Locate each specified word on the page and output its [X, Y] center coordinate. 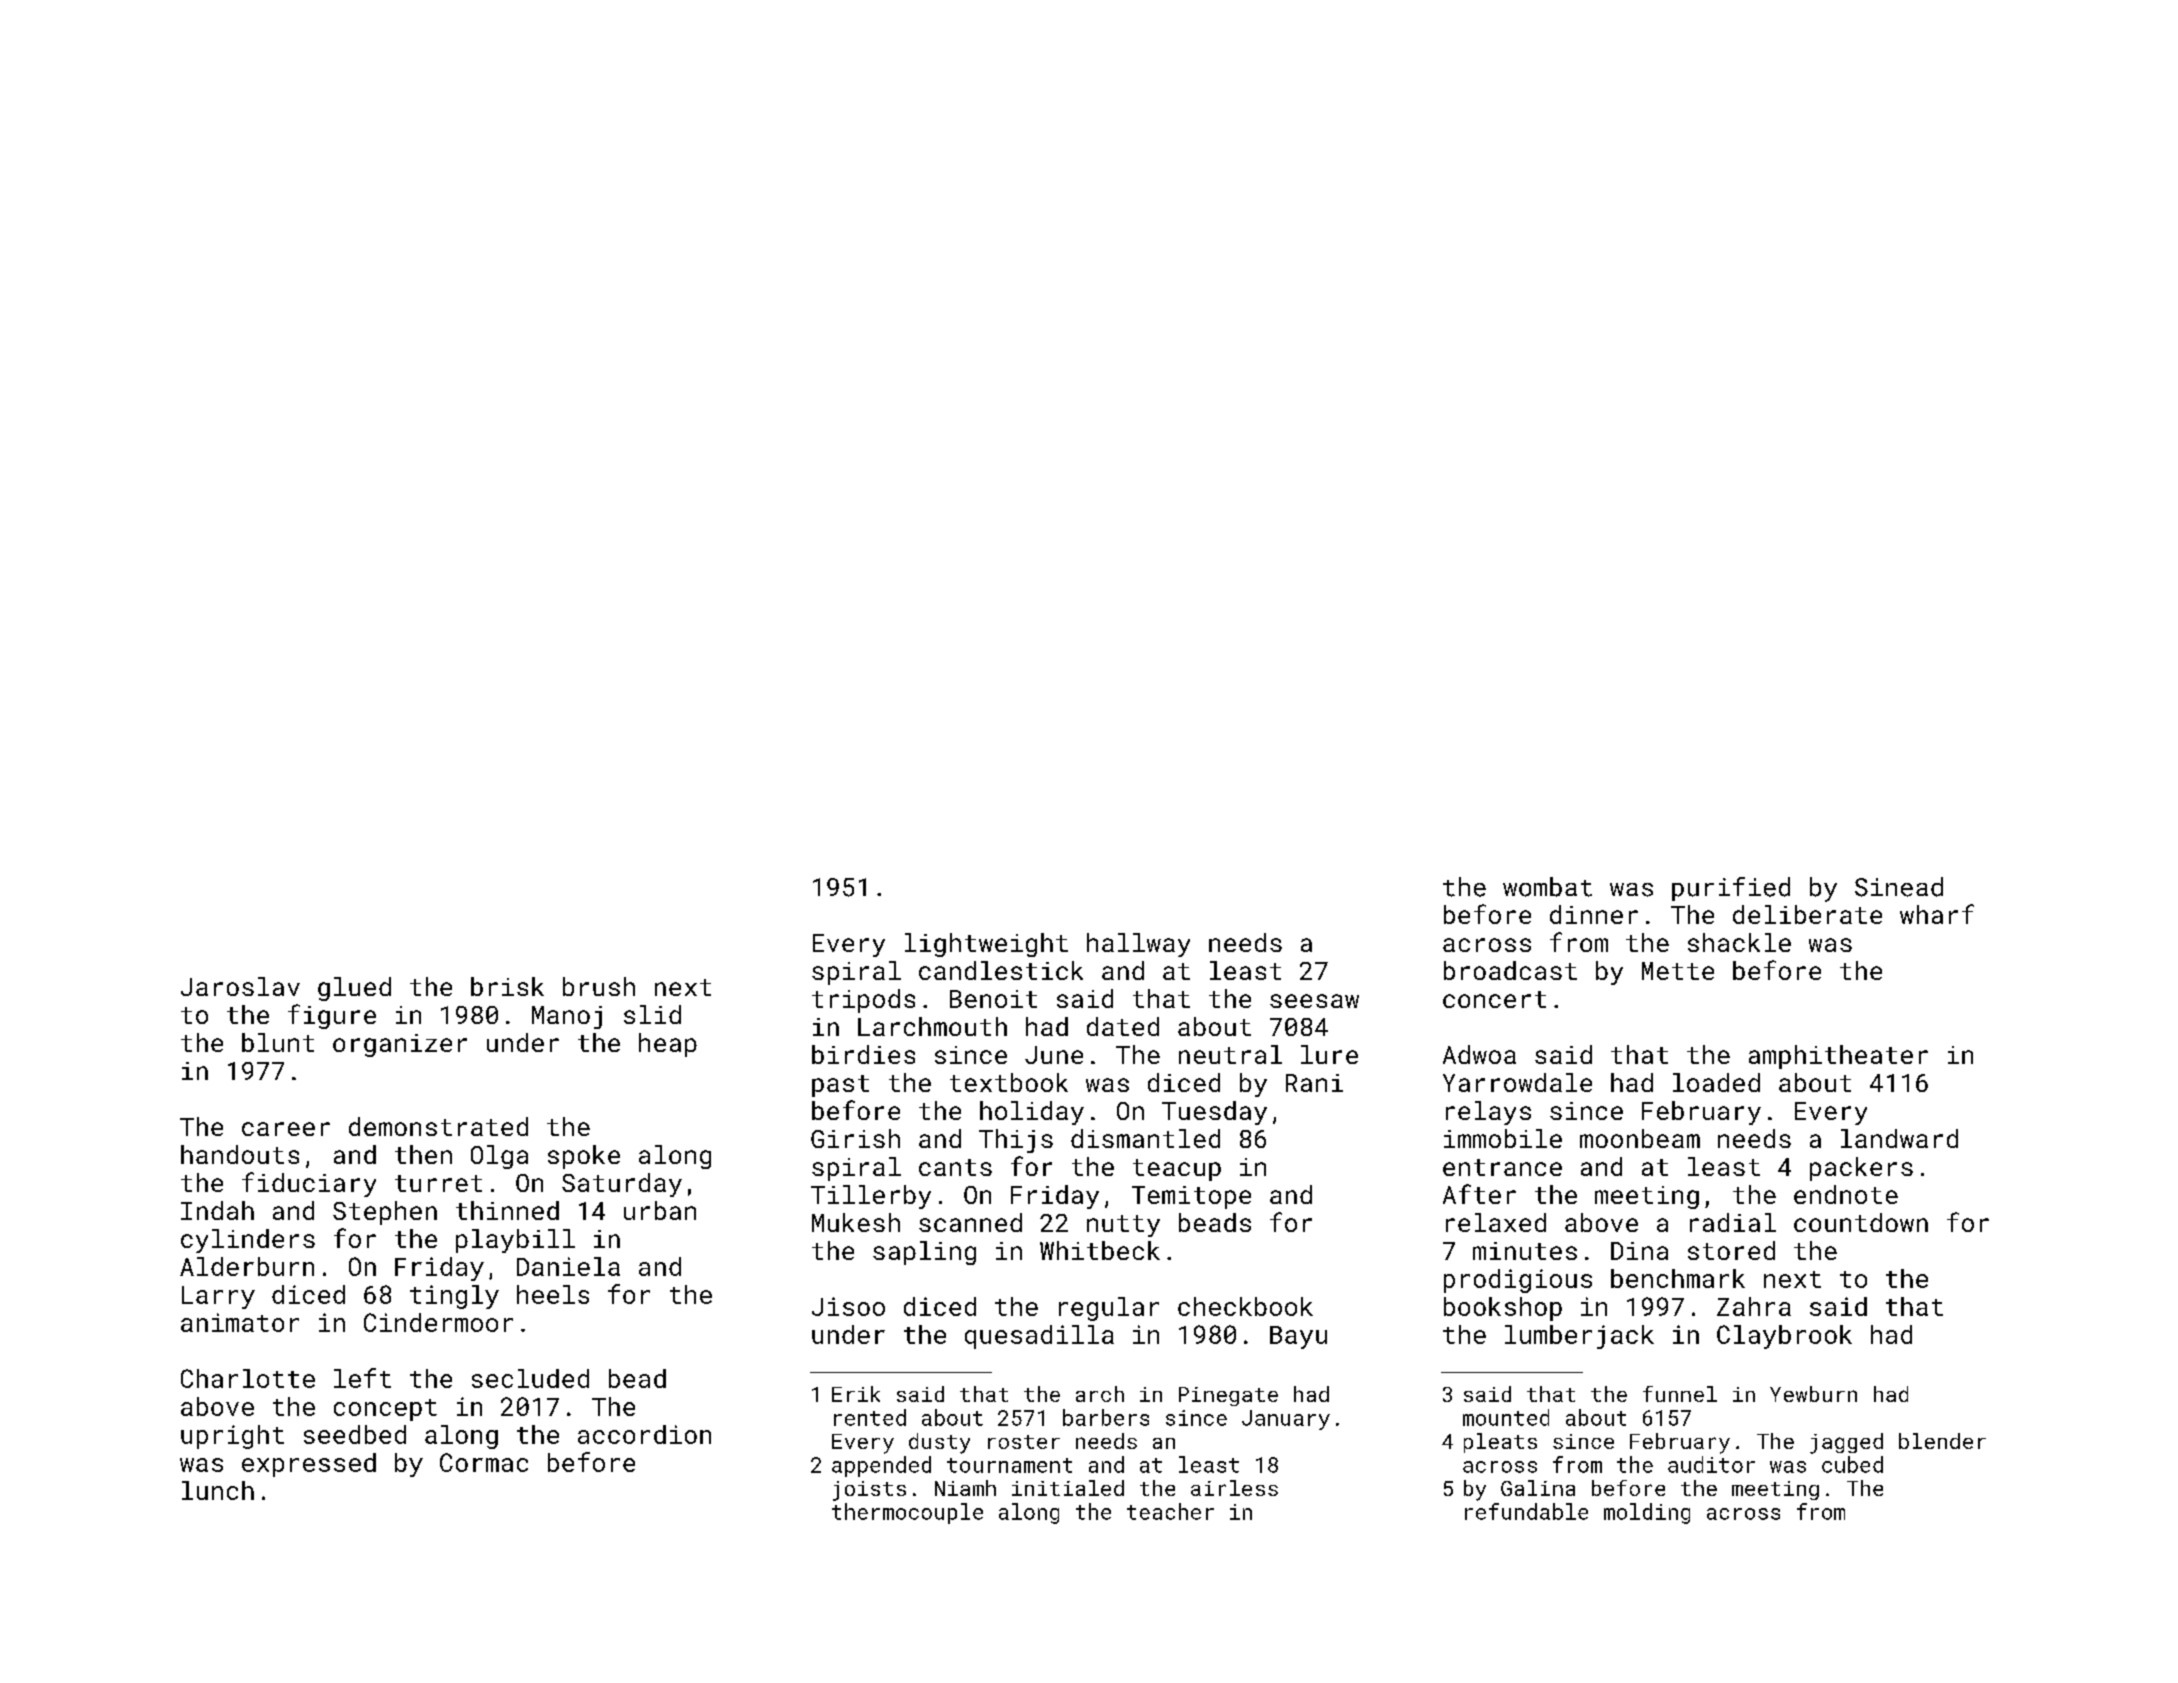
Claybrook [1784, 1337]
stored [1731, 1250]
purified [1731, 889]
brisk [507, 986]
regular [1109, 1309]
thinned [507, 1210]
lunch [218, 1490]
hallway [1138, 945]
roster [1024, 1442]
